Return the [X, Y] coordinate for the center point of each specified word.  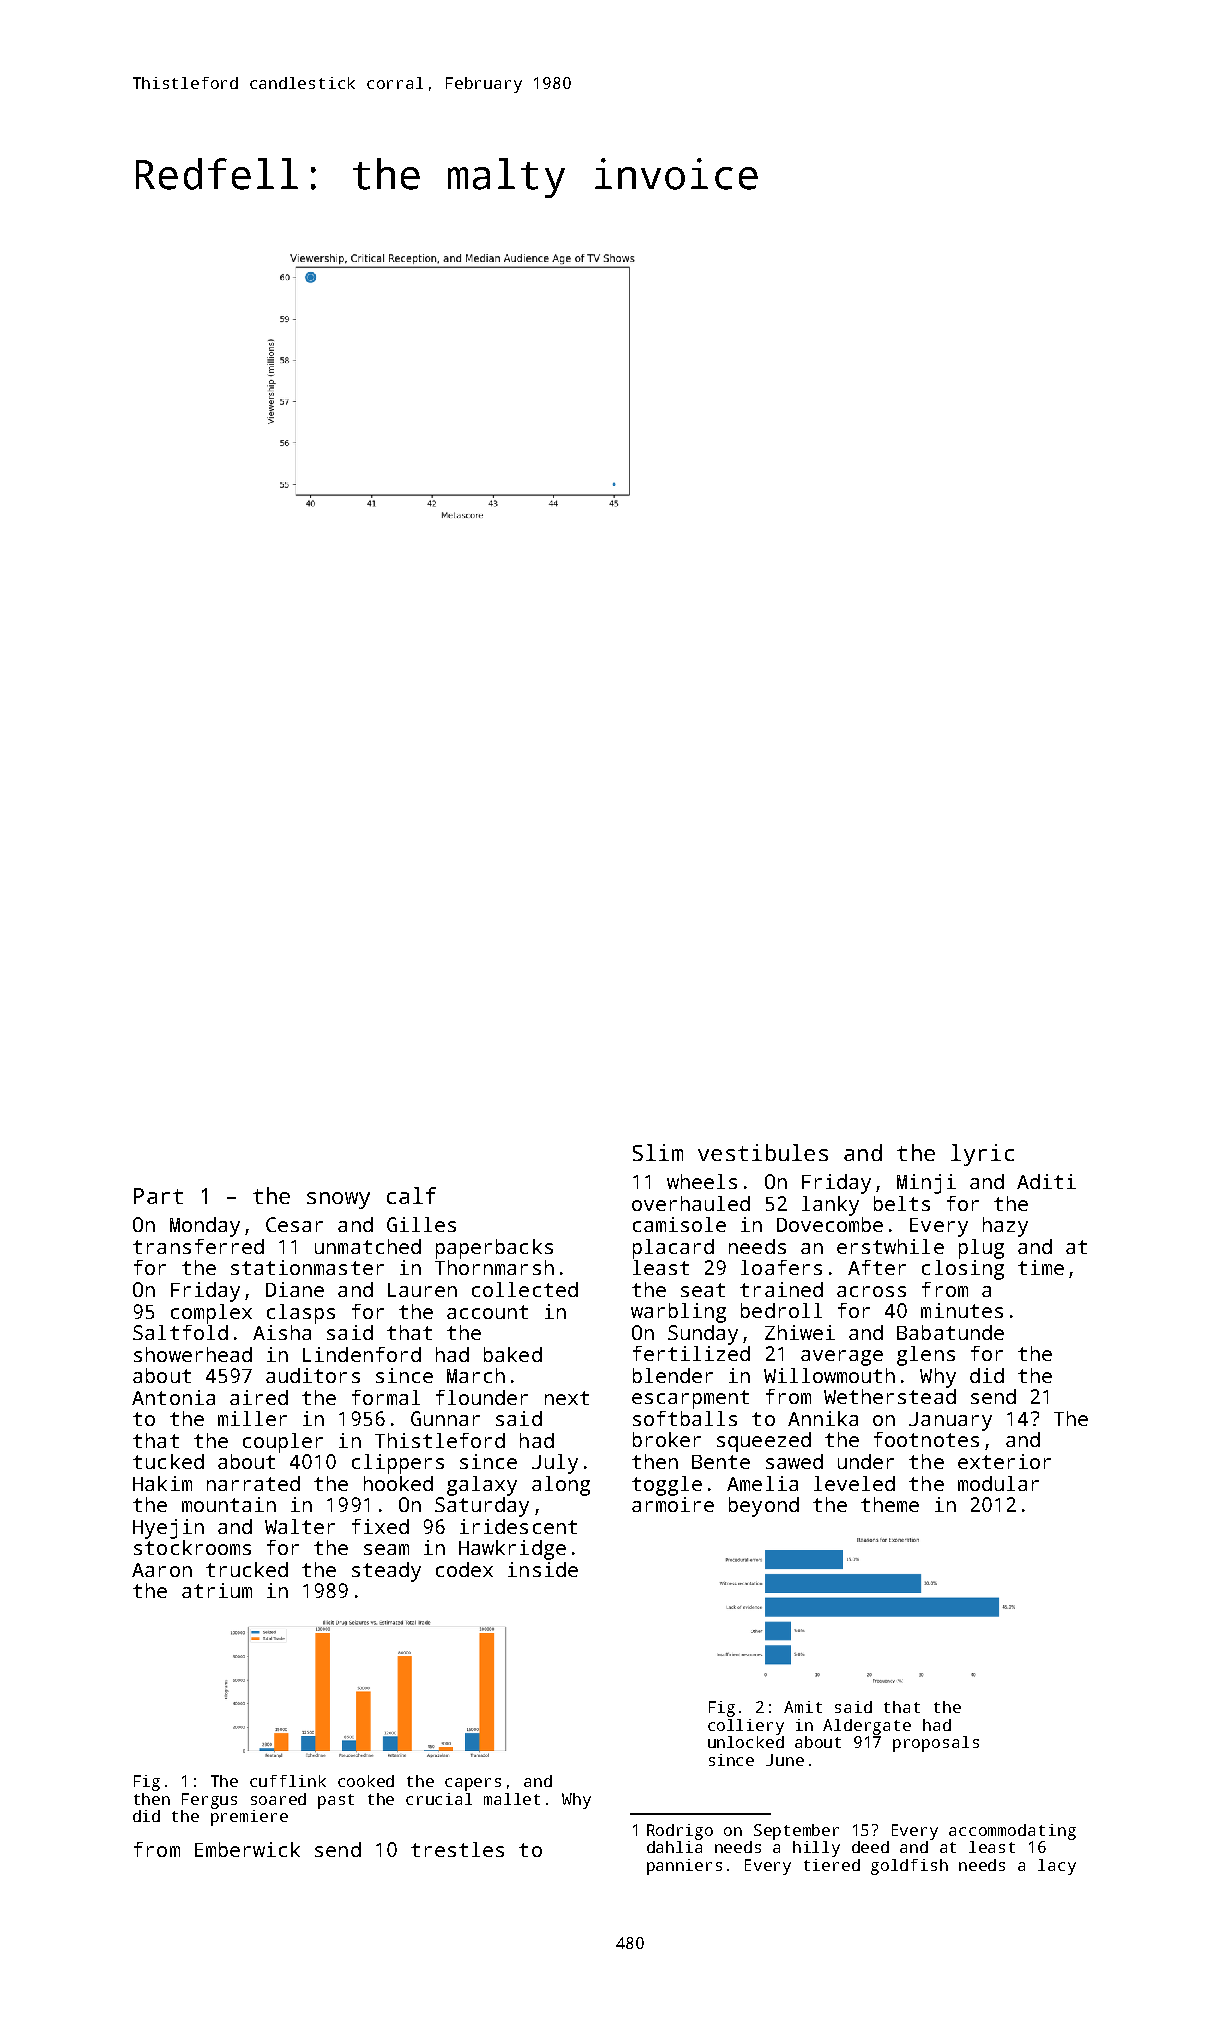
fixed [380, 1526]
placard [673, 1249]
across [871, 1291]
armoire [673, 1504]
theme [890, 1504]
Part [158, 1196]
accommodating [1012, 1832]
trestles [457, 1849]
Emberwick [247, 1849]
